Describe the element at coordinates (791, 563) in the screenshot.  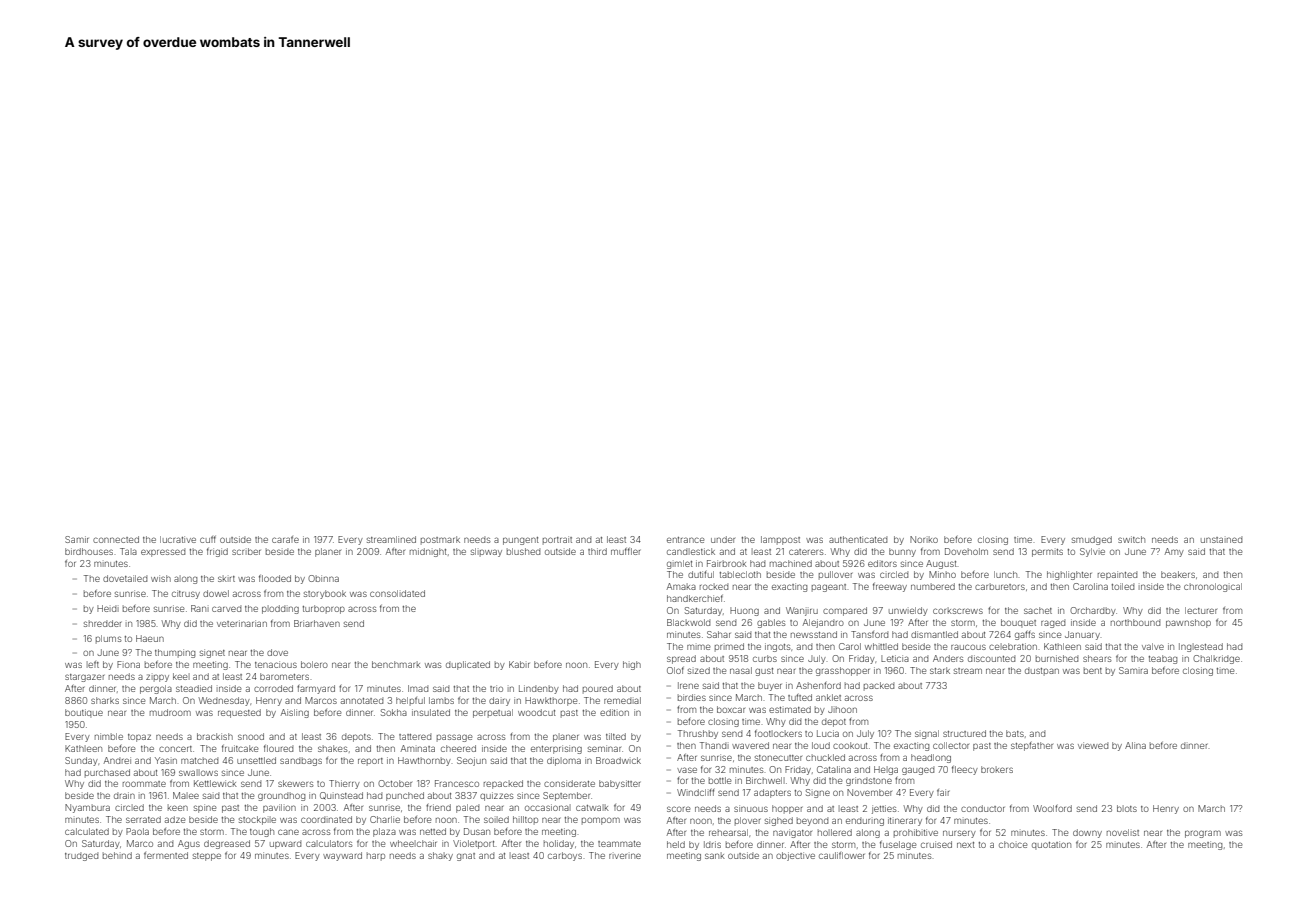
I see `machined` at that location.
